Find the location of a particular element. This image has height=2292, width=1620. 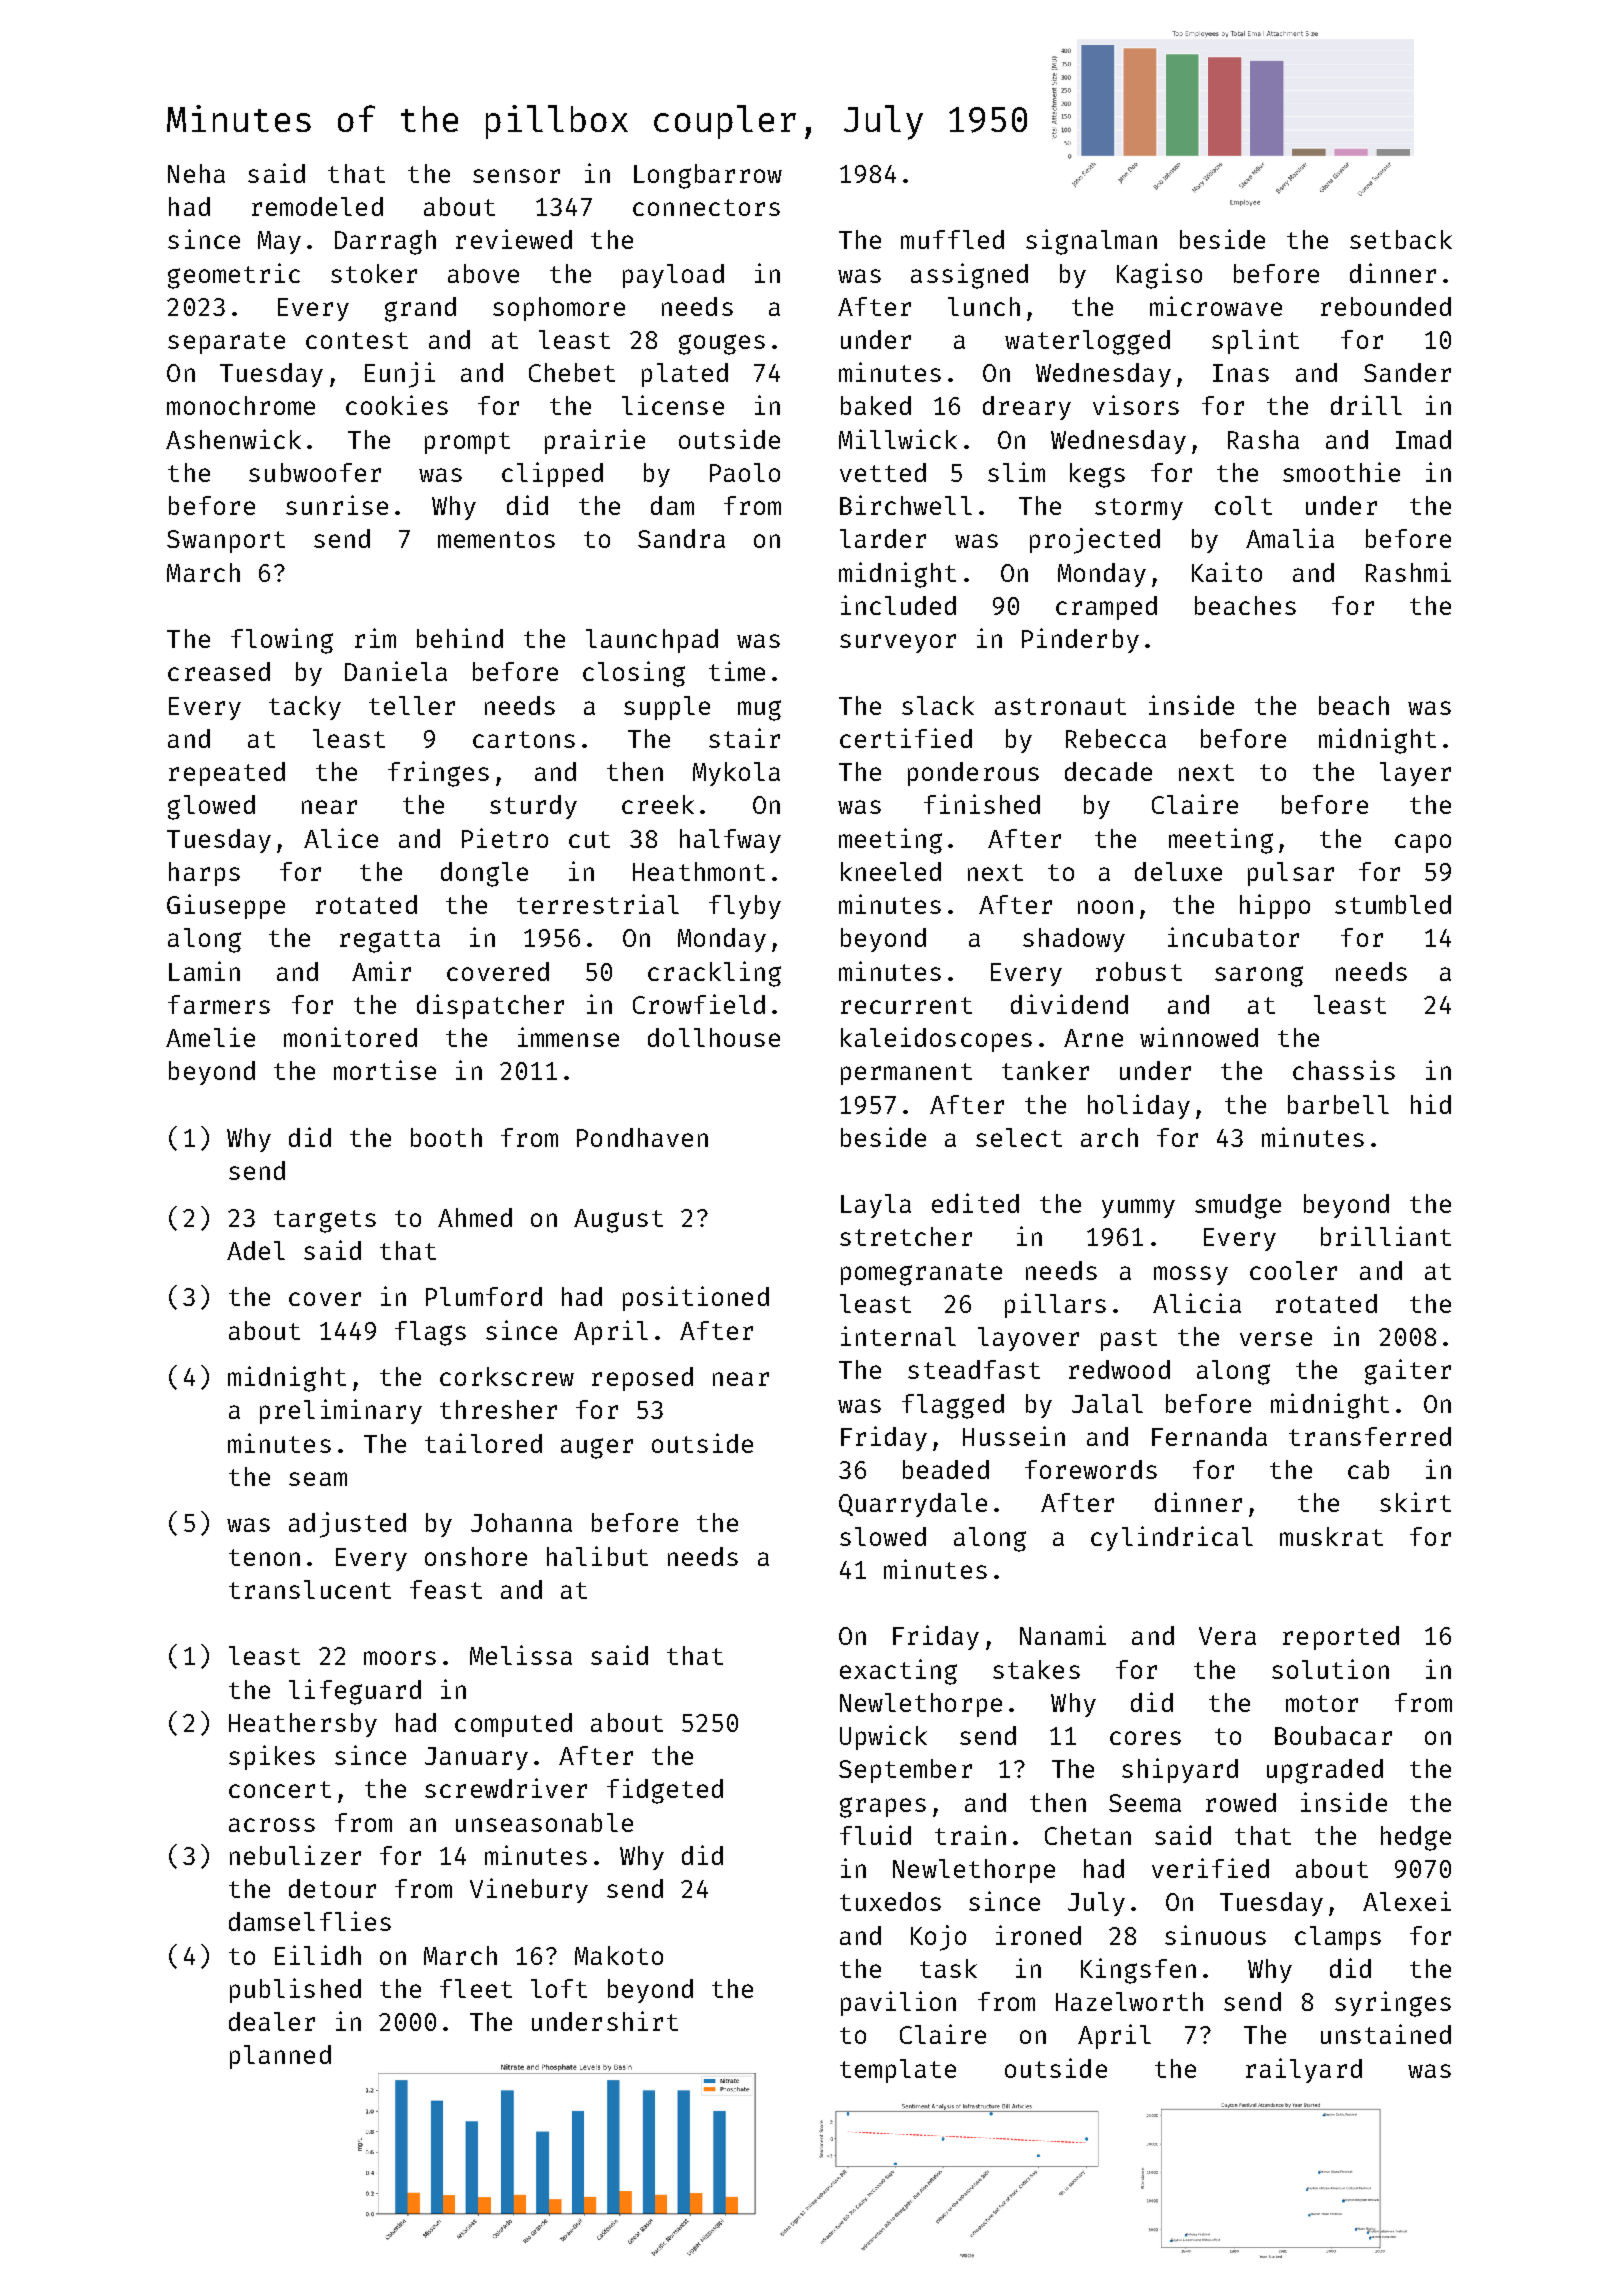

Neha is located at coordinates (196, 173).
